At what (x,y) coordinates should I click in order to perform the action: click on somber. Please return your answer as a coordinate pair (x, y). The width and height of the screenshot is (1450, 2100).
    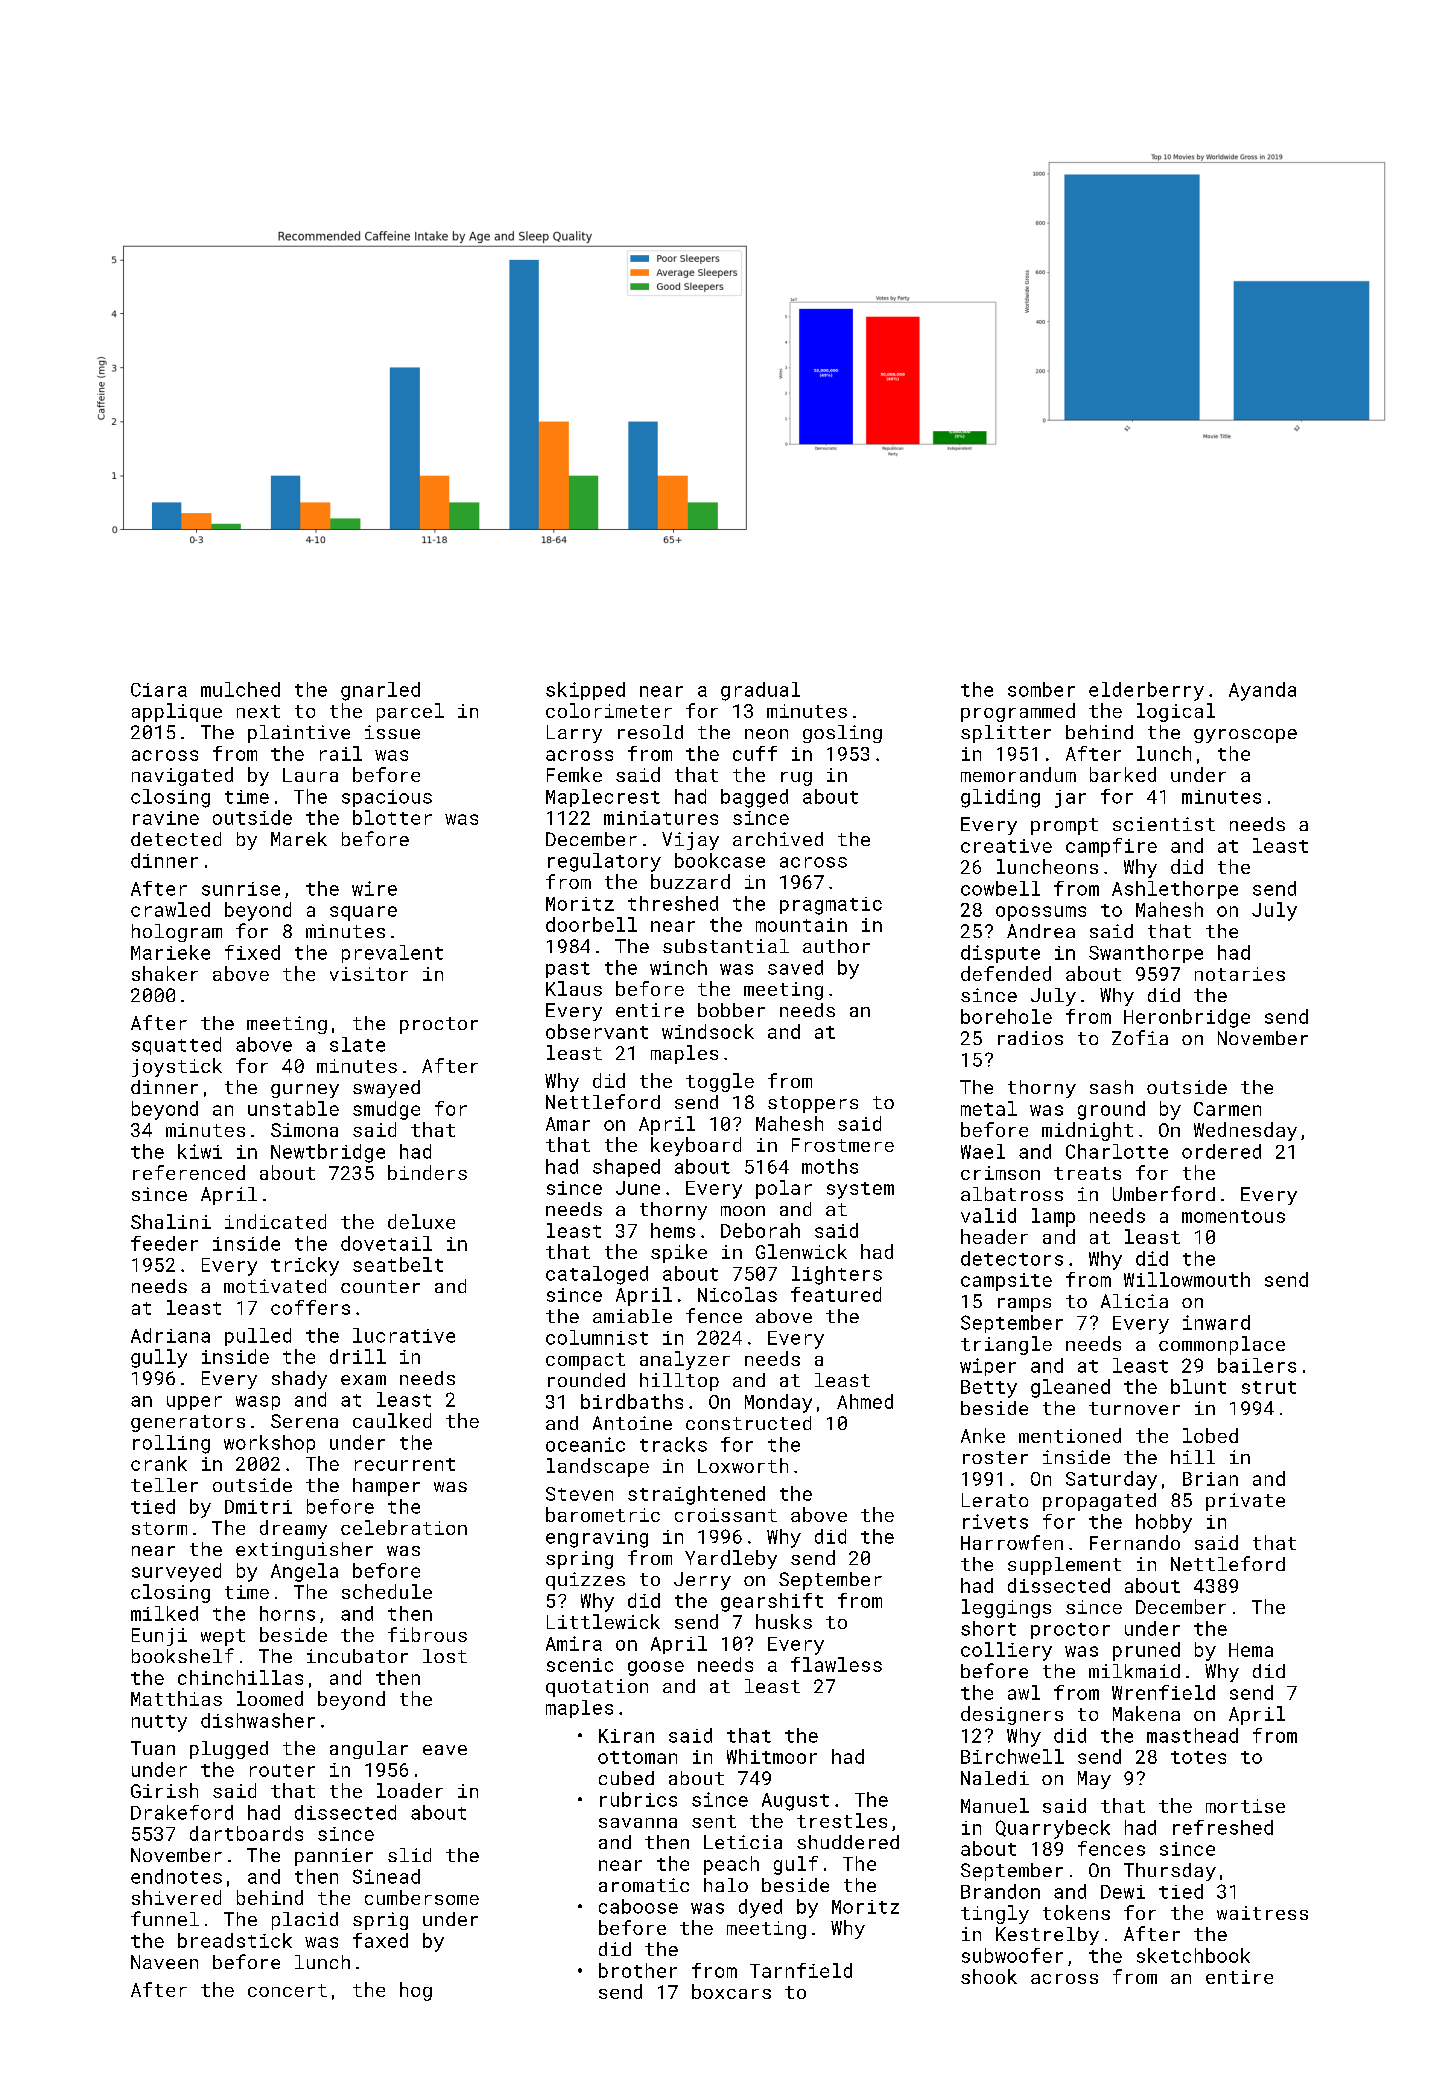
    Looking at the image, I should click on (1041, 689).
